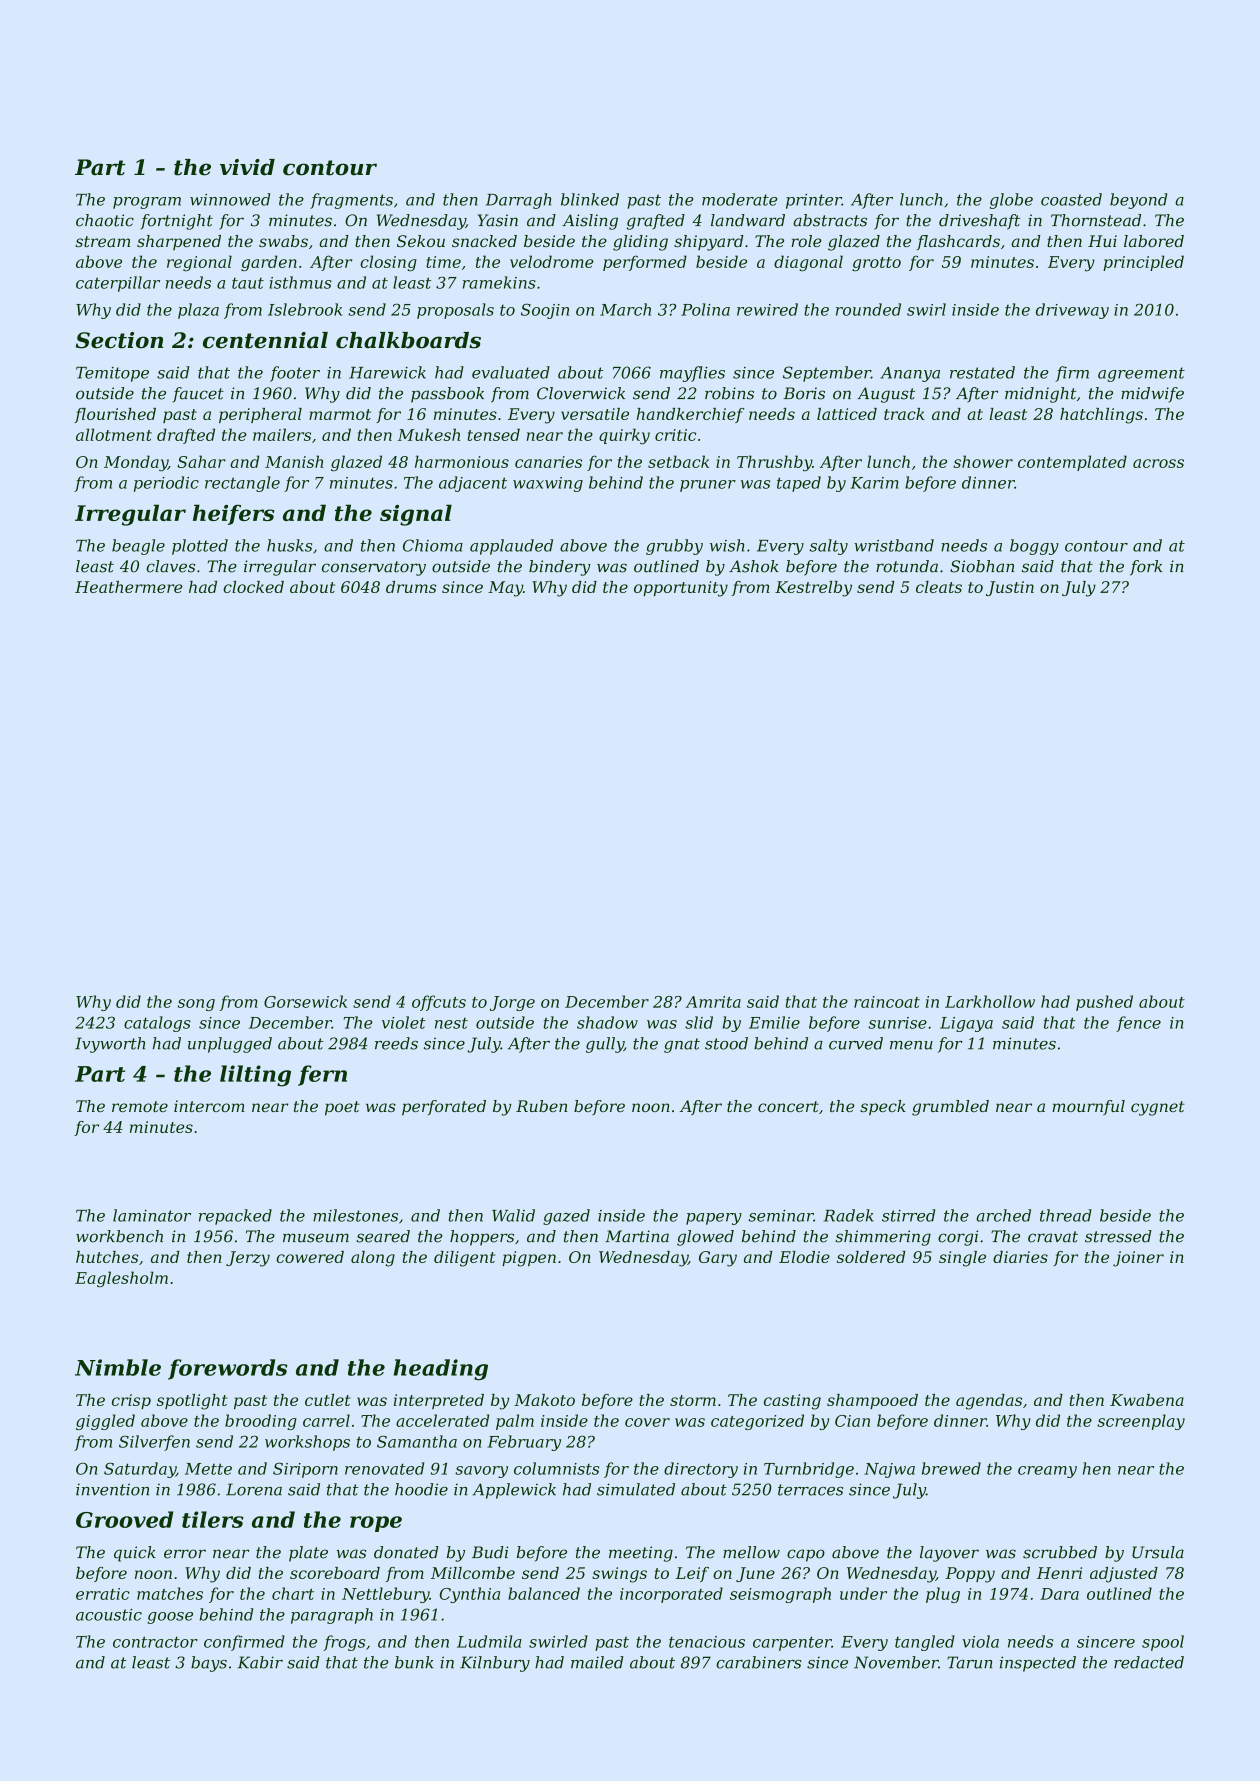 The width and height of the image is (1260, 1781). Describe the element at coordinates (970, 1575) in the image. I see `Poppy` at that location.
